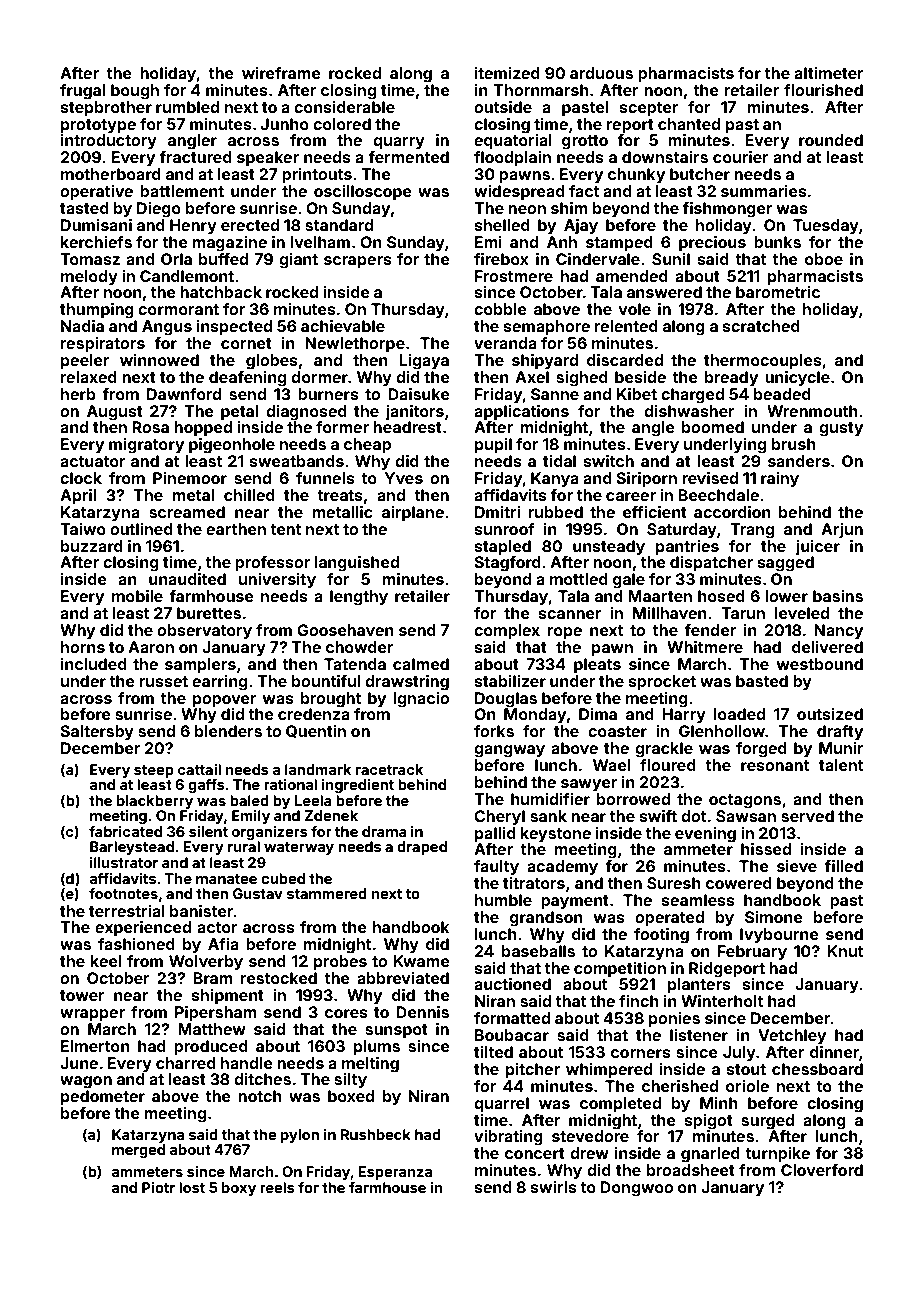  Describe the element at coordinates (823, 90) in the screenshot. I see `flourished` at that location.
